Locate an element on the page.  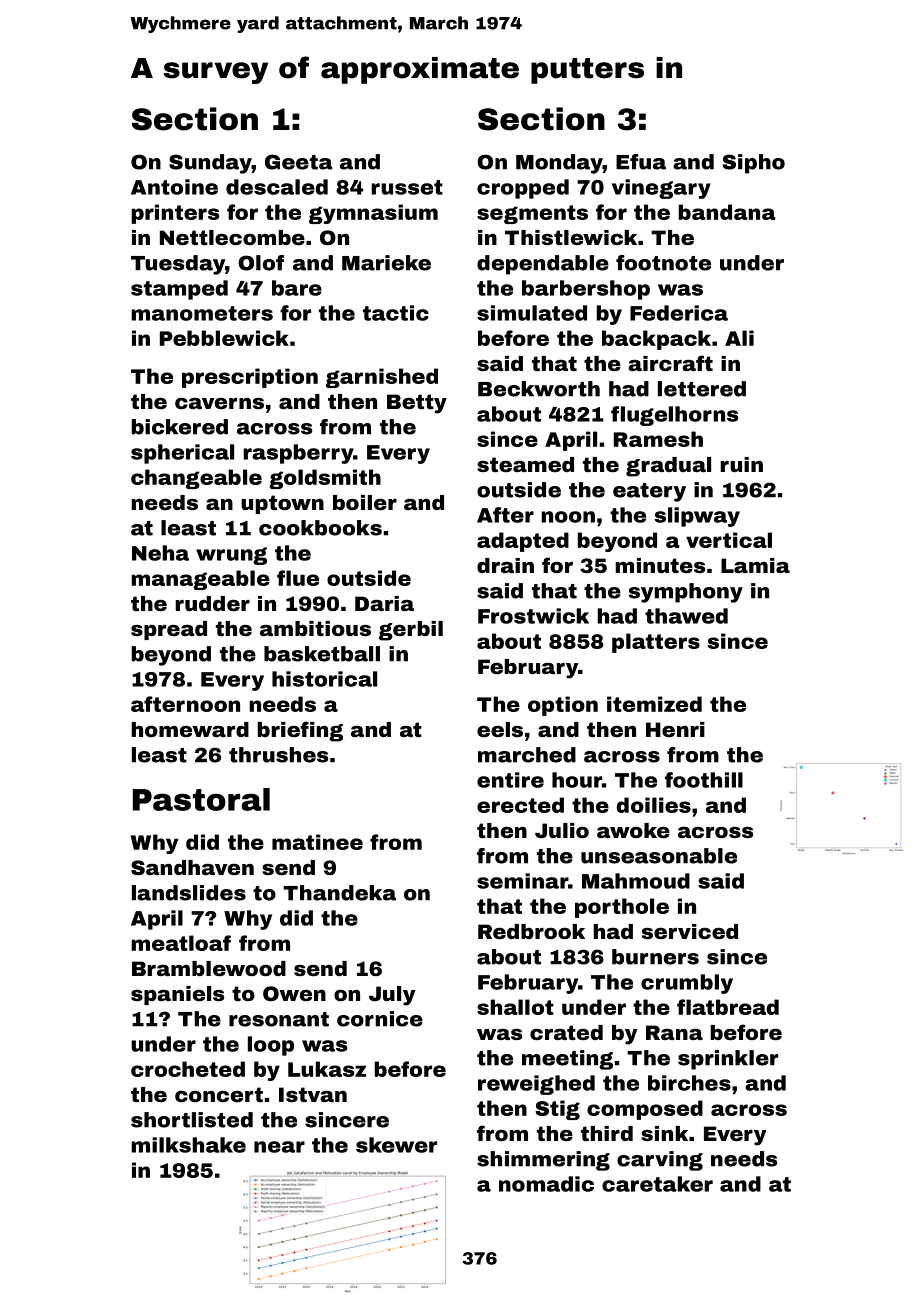
Efua is located at coordinates (641, 162).
